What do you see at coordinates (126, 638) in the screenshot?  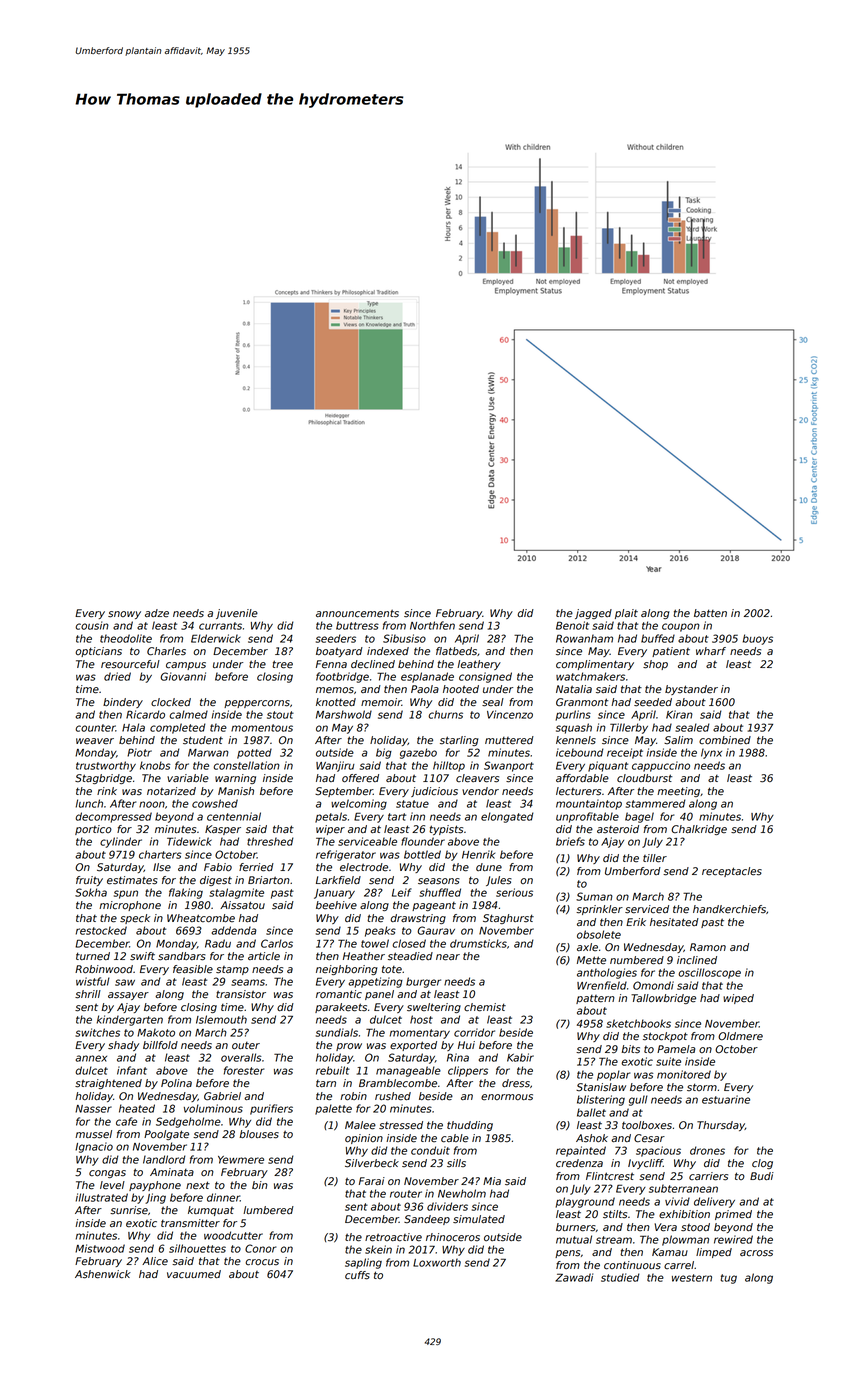 I see `theodolite` at bounding box center [126, 638].
